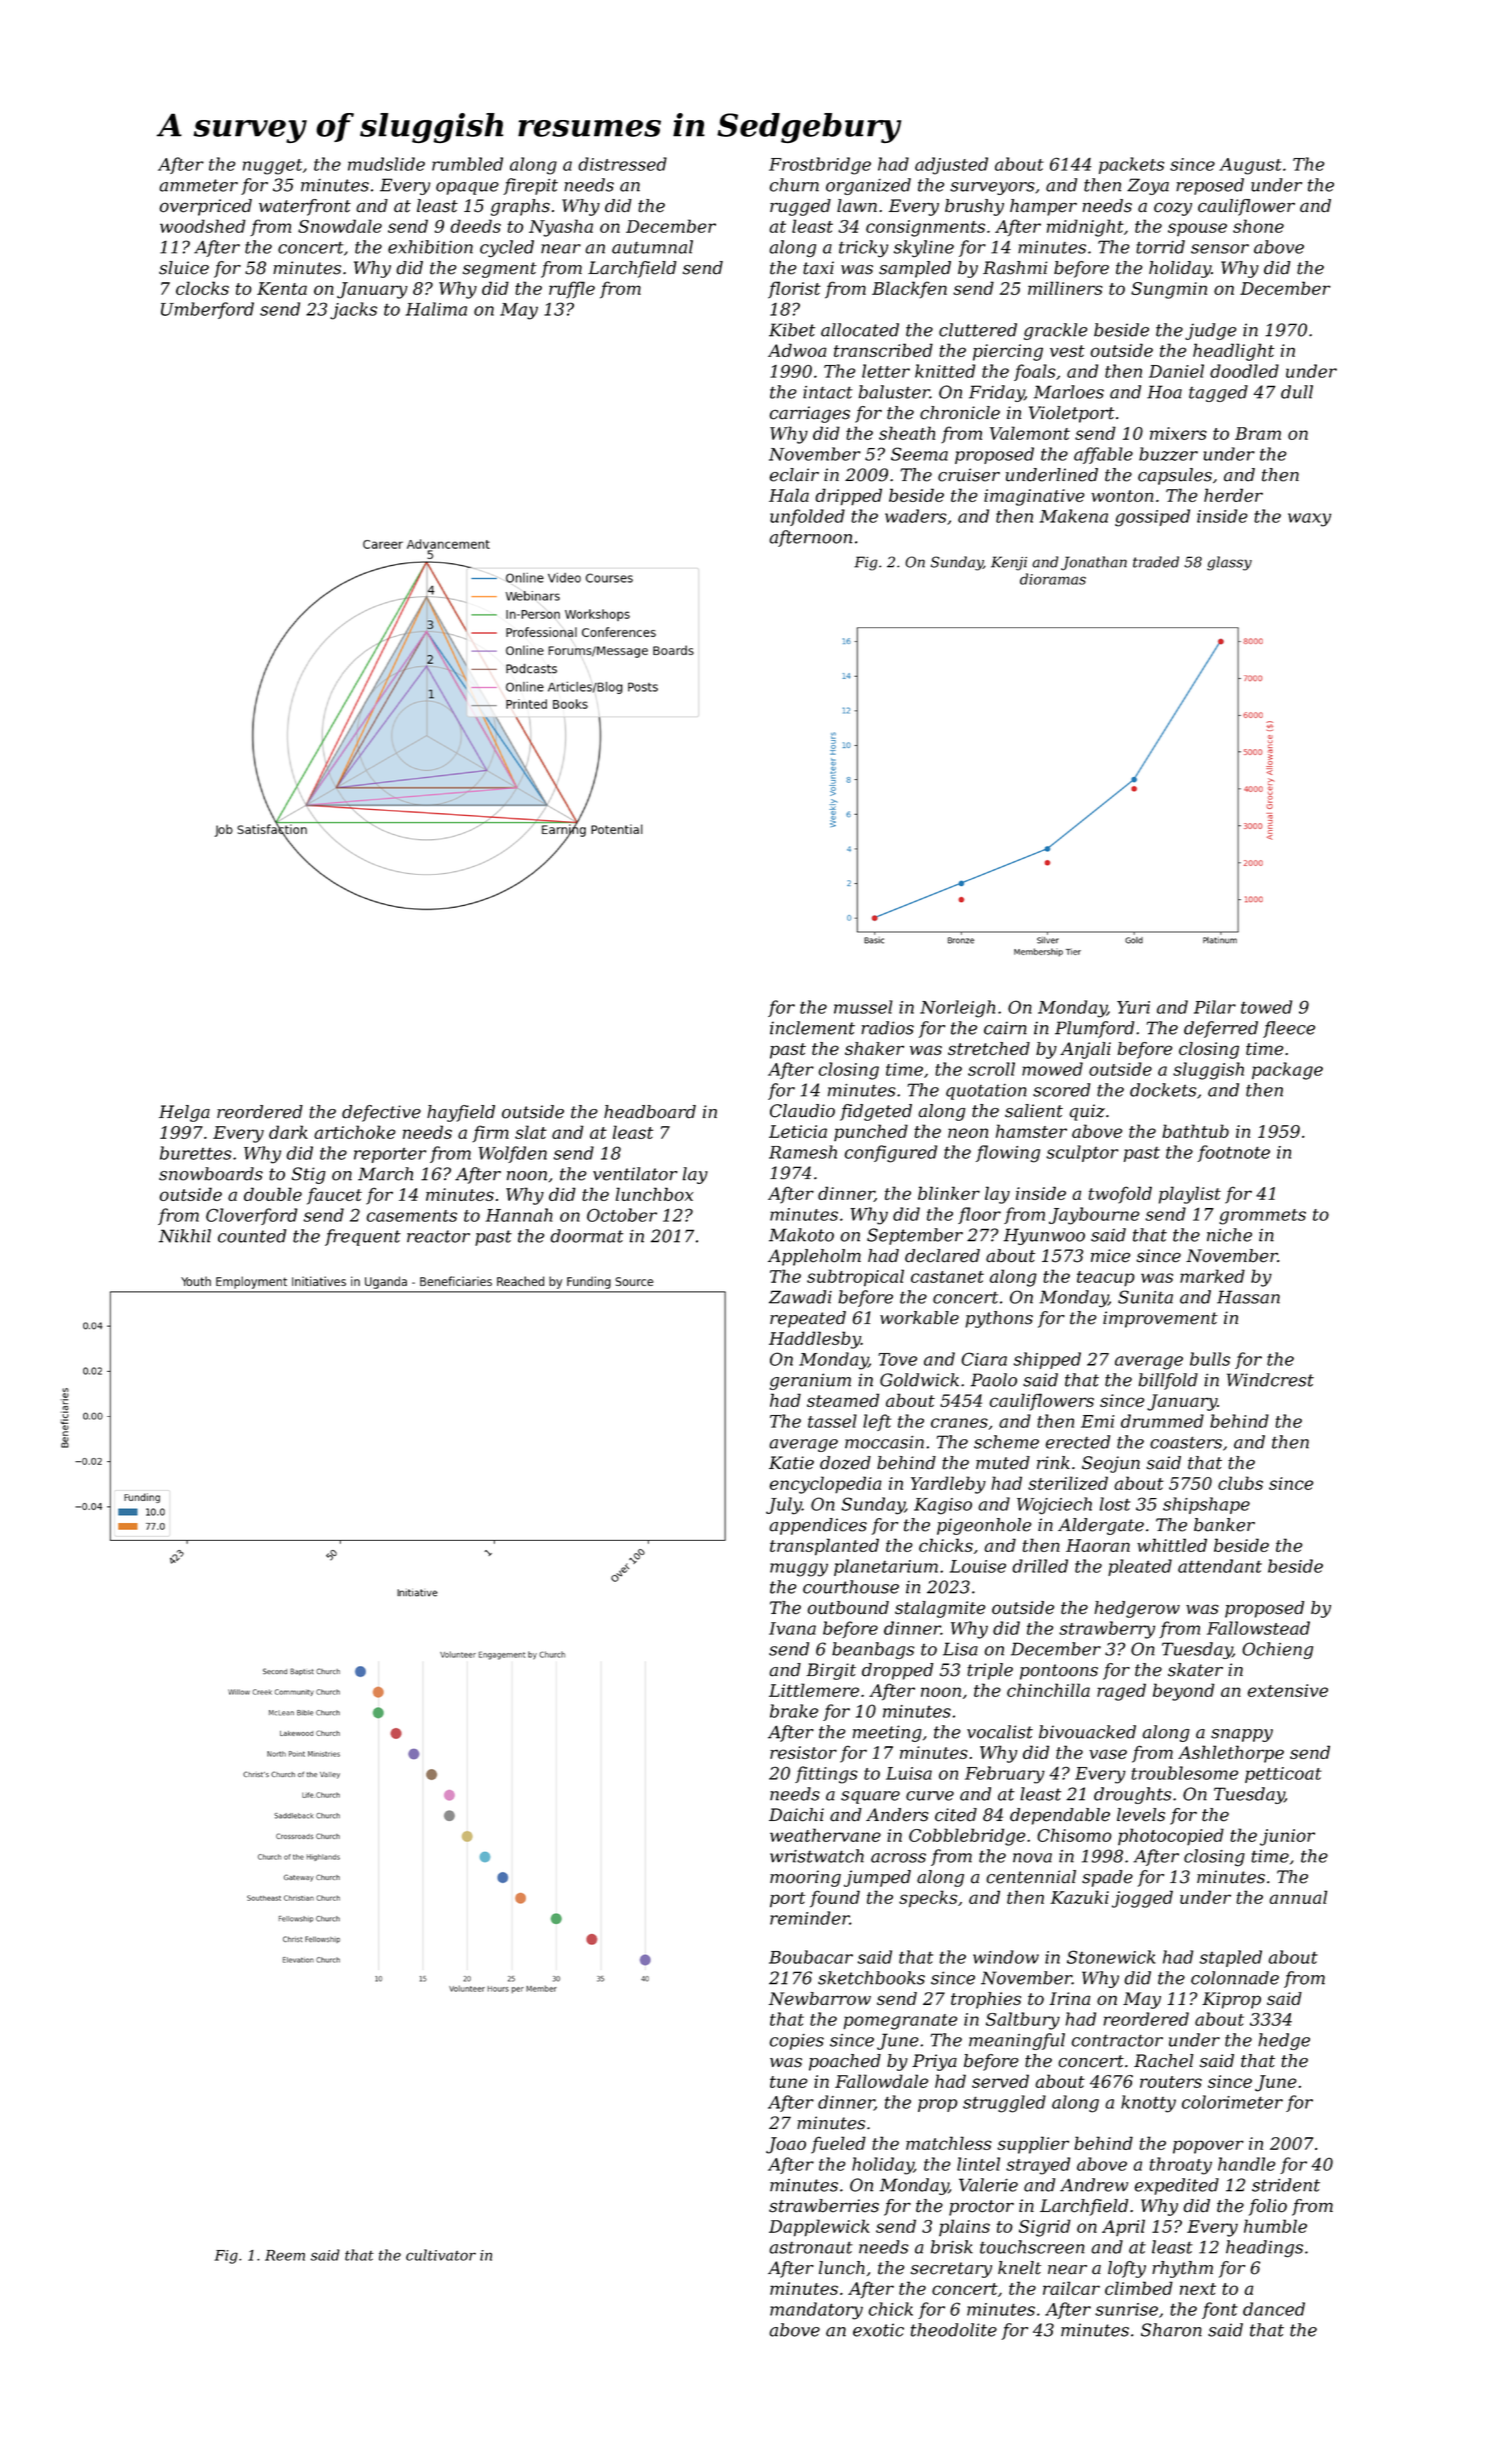 The height and width of the screenshot is (2464, 1496). What do you see at coordinates (956, 1815) in the screenshot?
I see `cited` at bounding box center [956, 1815].
